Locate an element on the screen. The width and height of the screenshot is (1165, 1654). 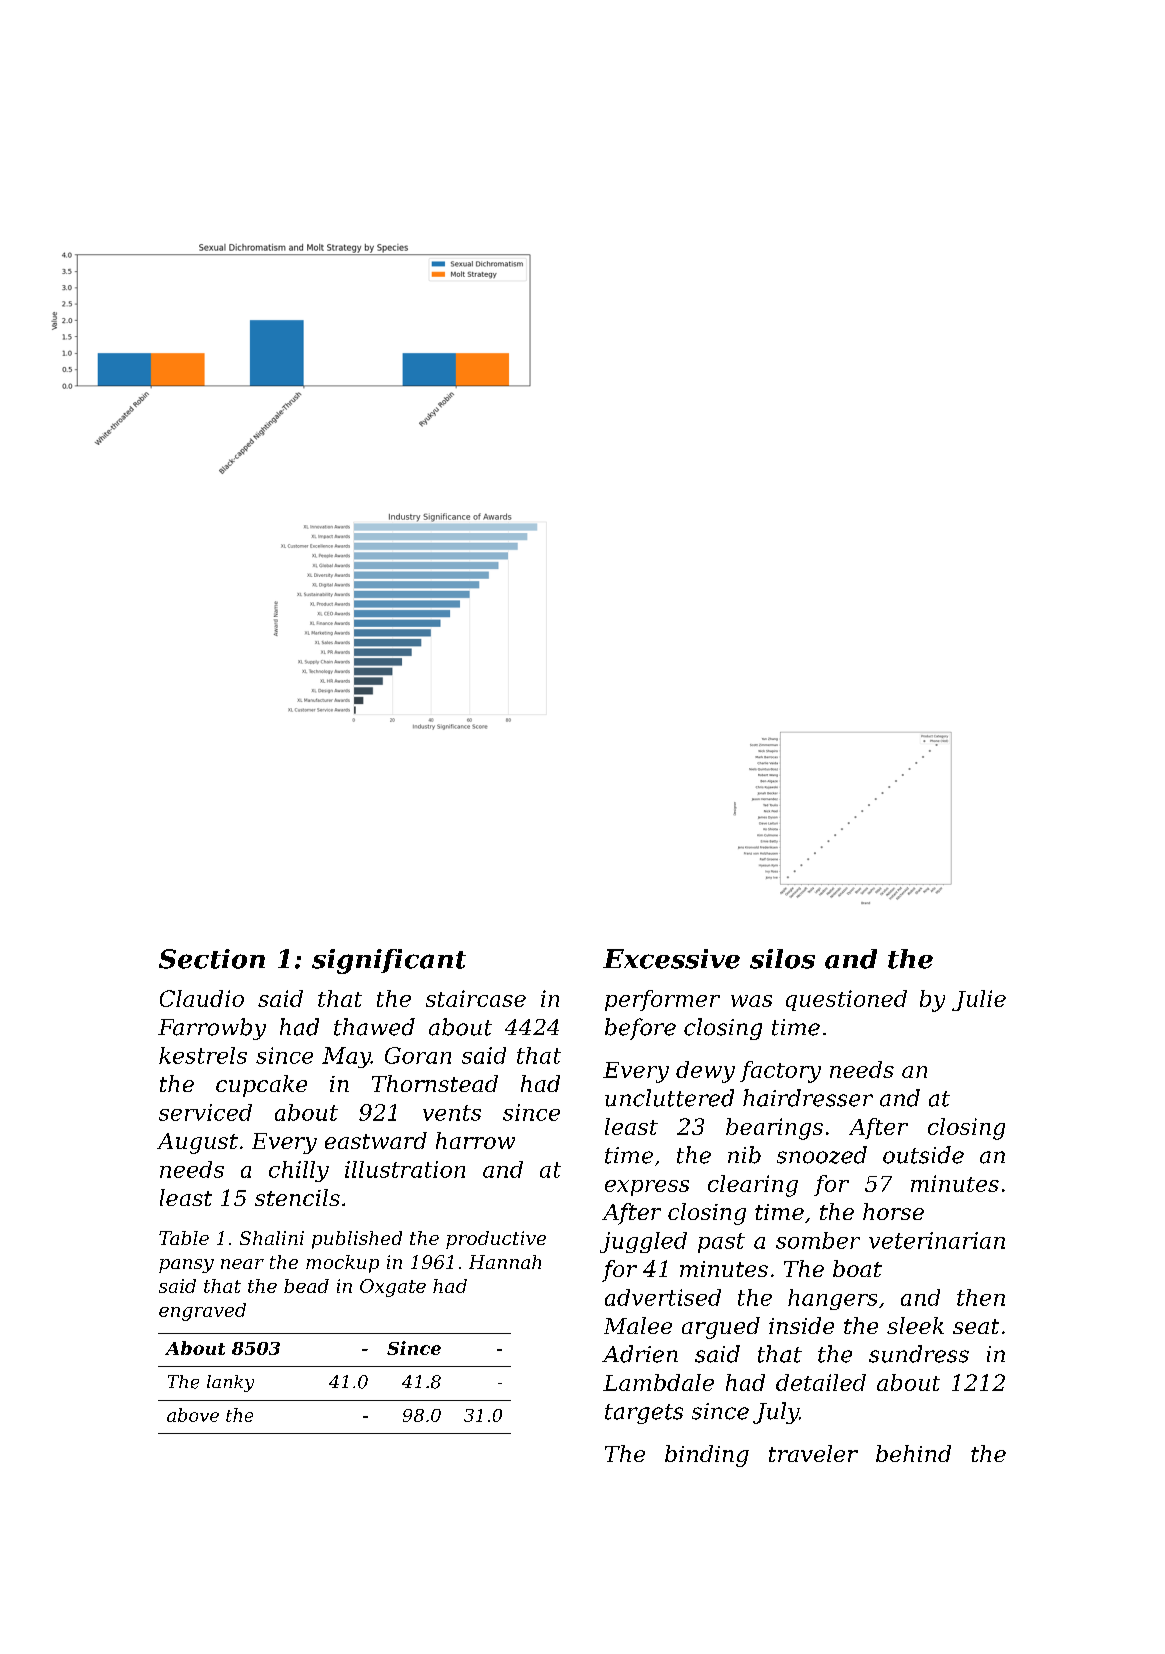
uncluttered is located at coordinates (669, 1098).
